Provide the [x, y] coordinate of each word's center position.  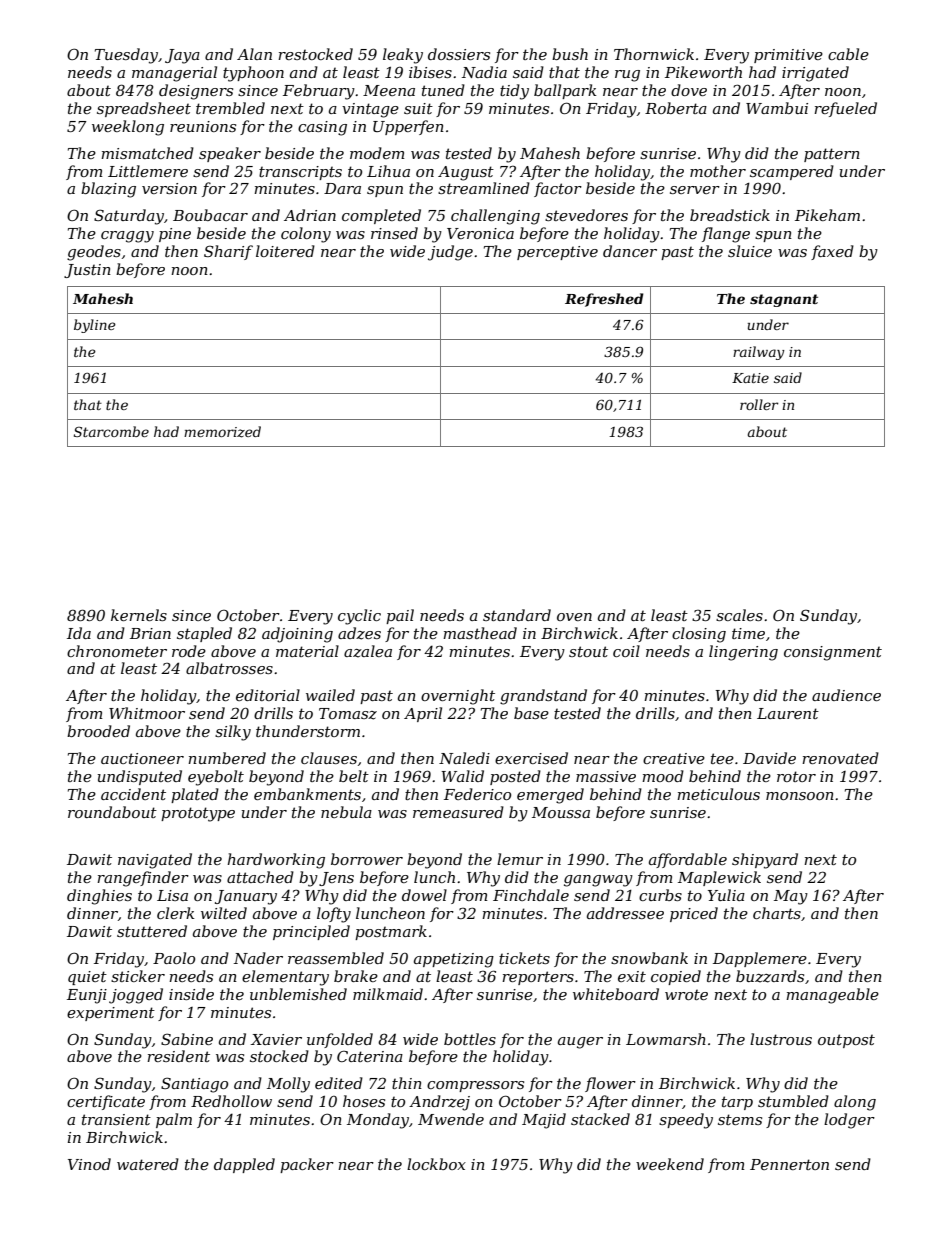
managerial [174, 74]
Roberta [676, 108]
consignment [833, 653]
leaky [403, 56]
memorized [222, 432]
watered [148, 1164]
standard [517, 615]
